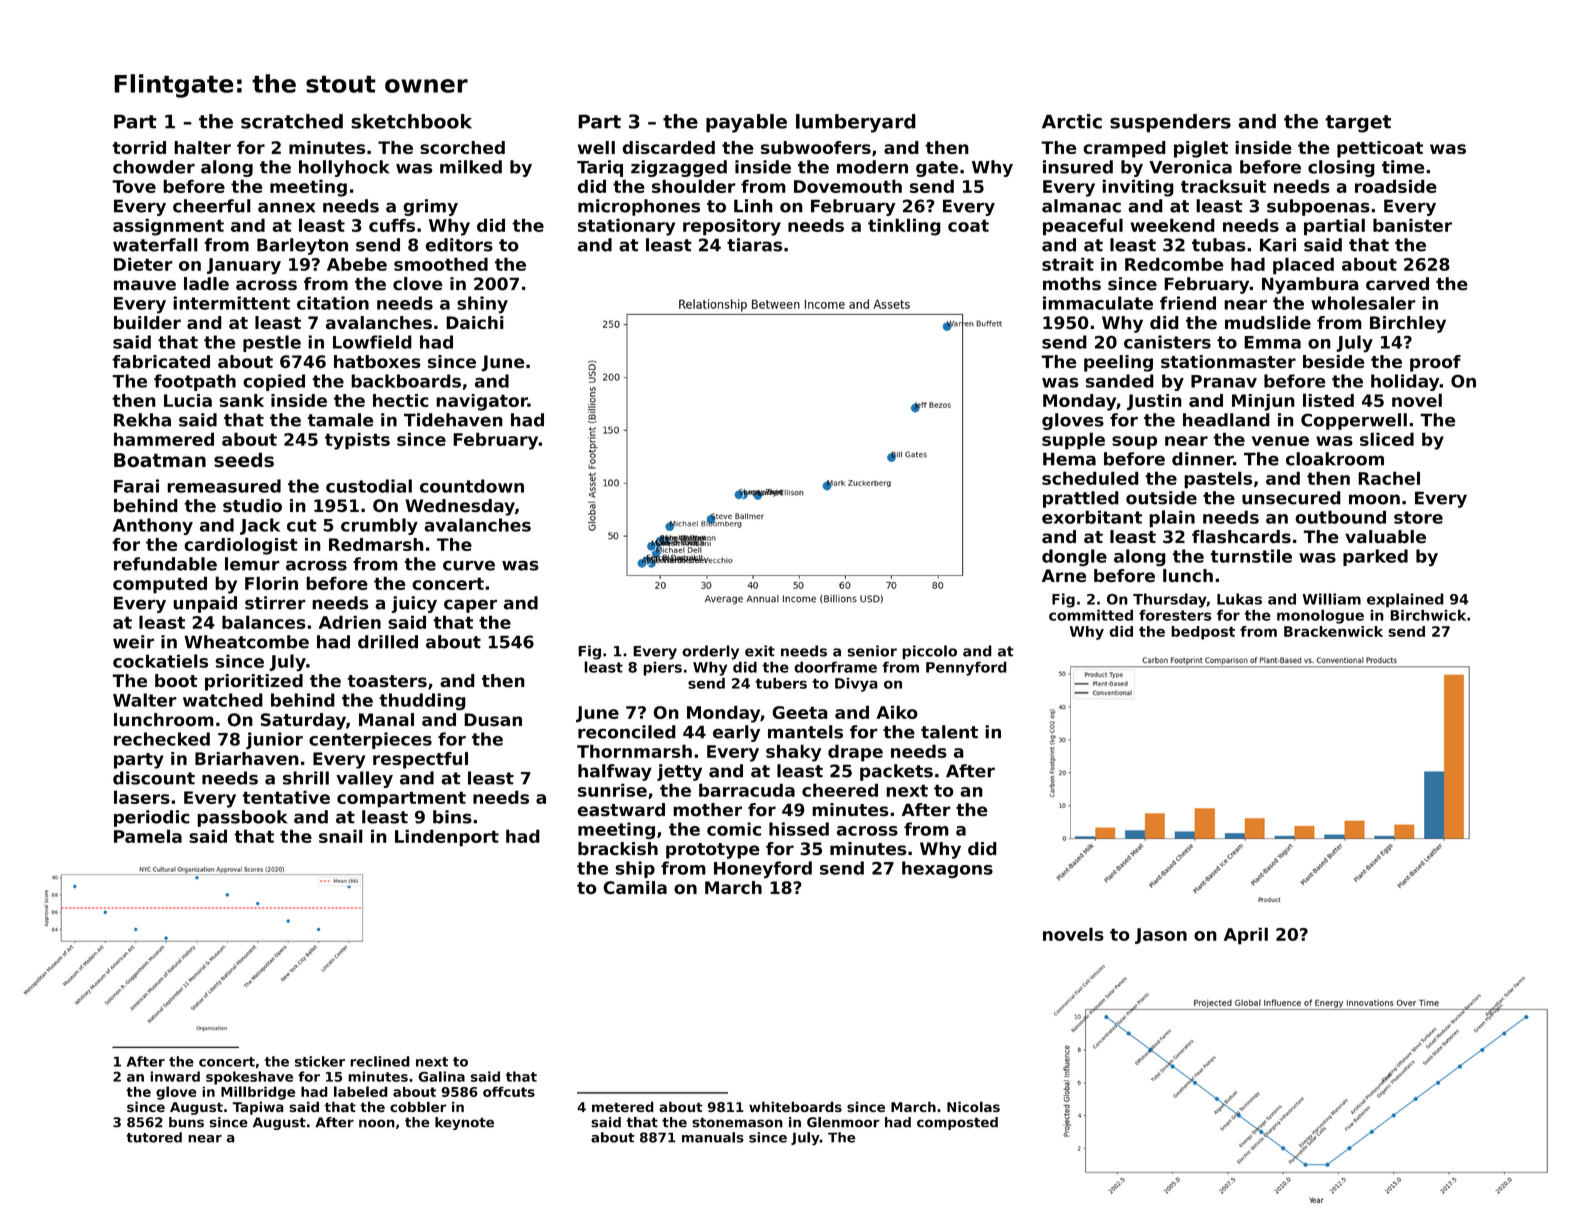 The height and width of the screenshot is (1229, 1591). Describe the element at coordinates (475, 323) in the screenshot. I see `Daichi` at that location.
